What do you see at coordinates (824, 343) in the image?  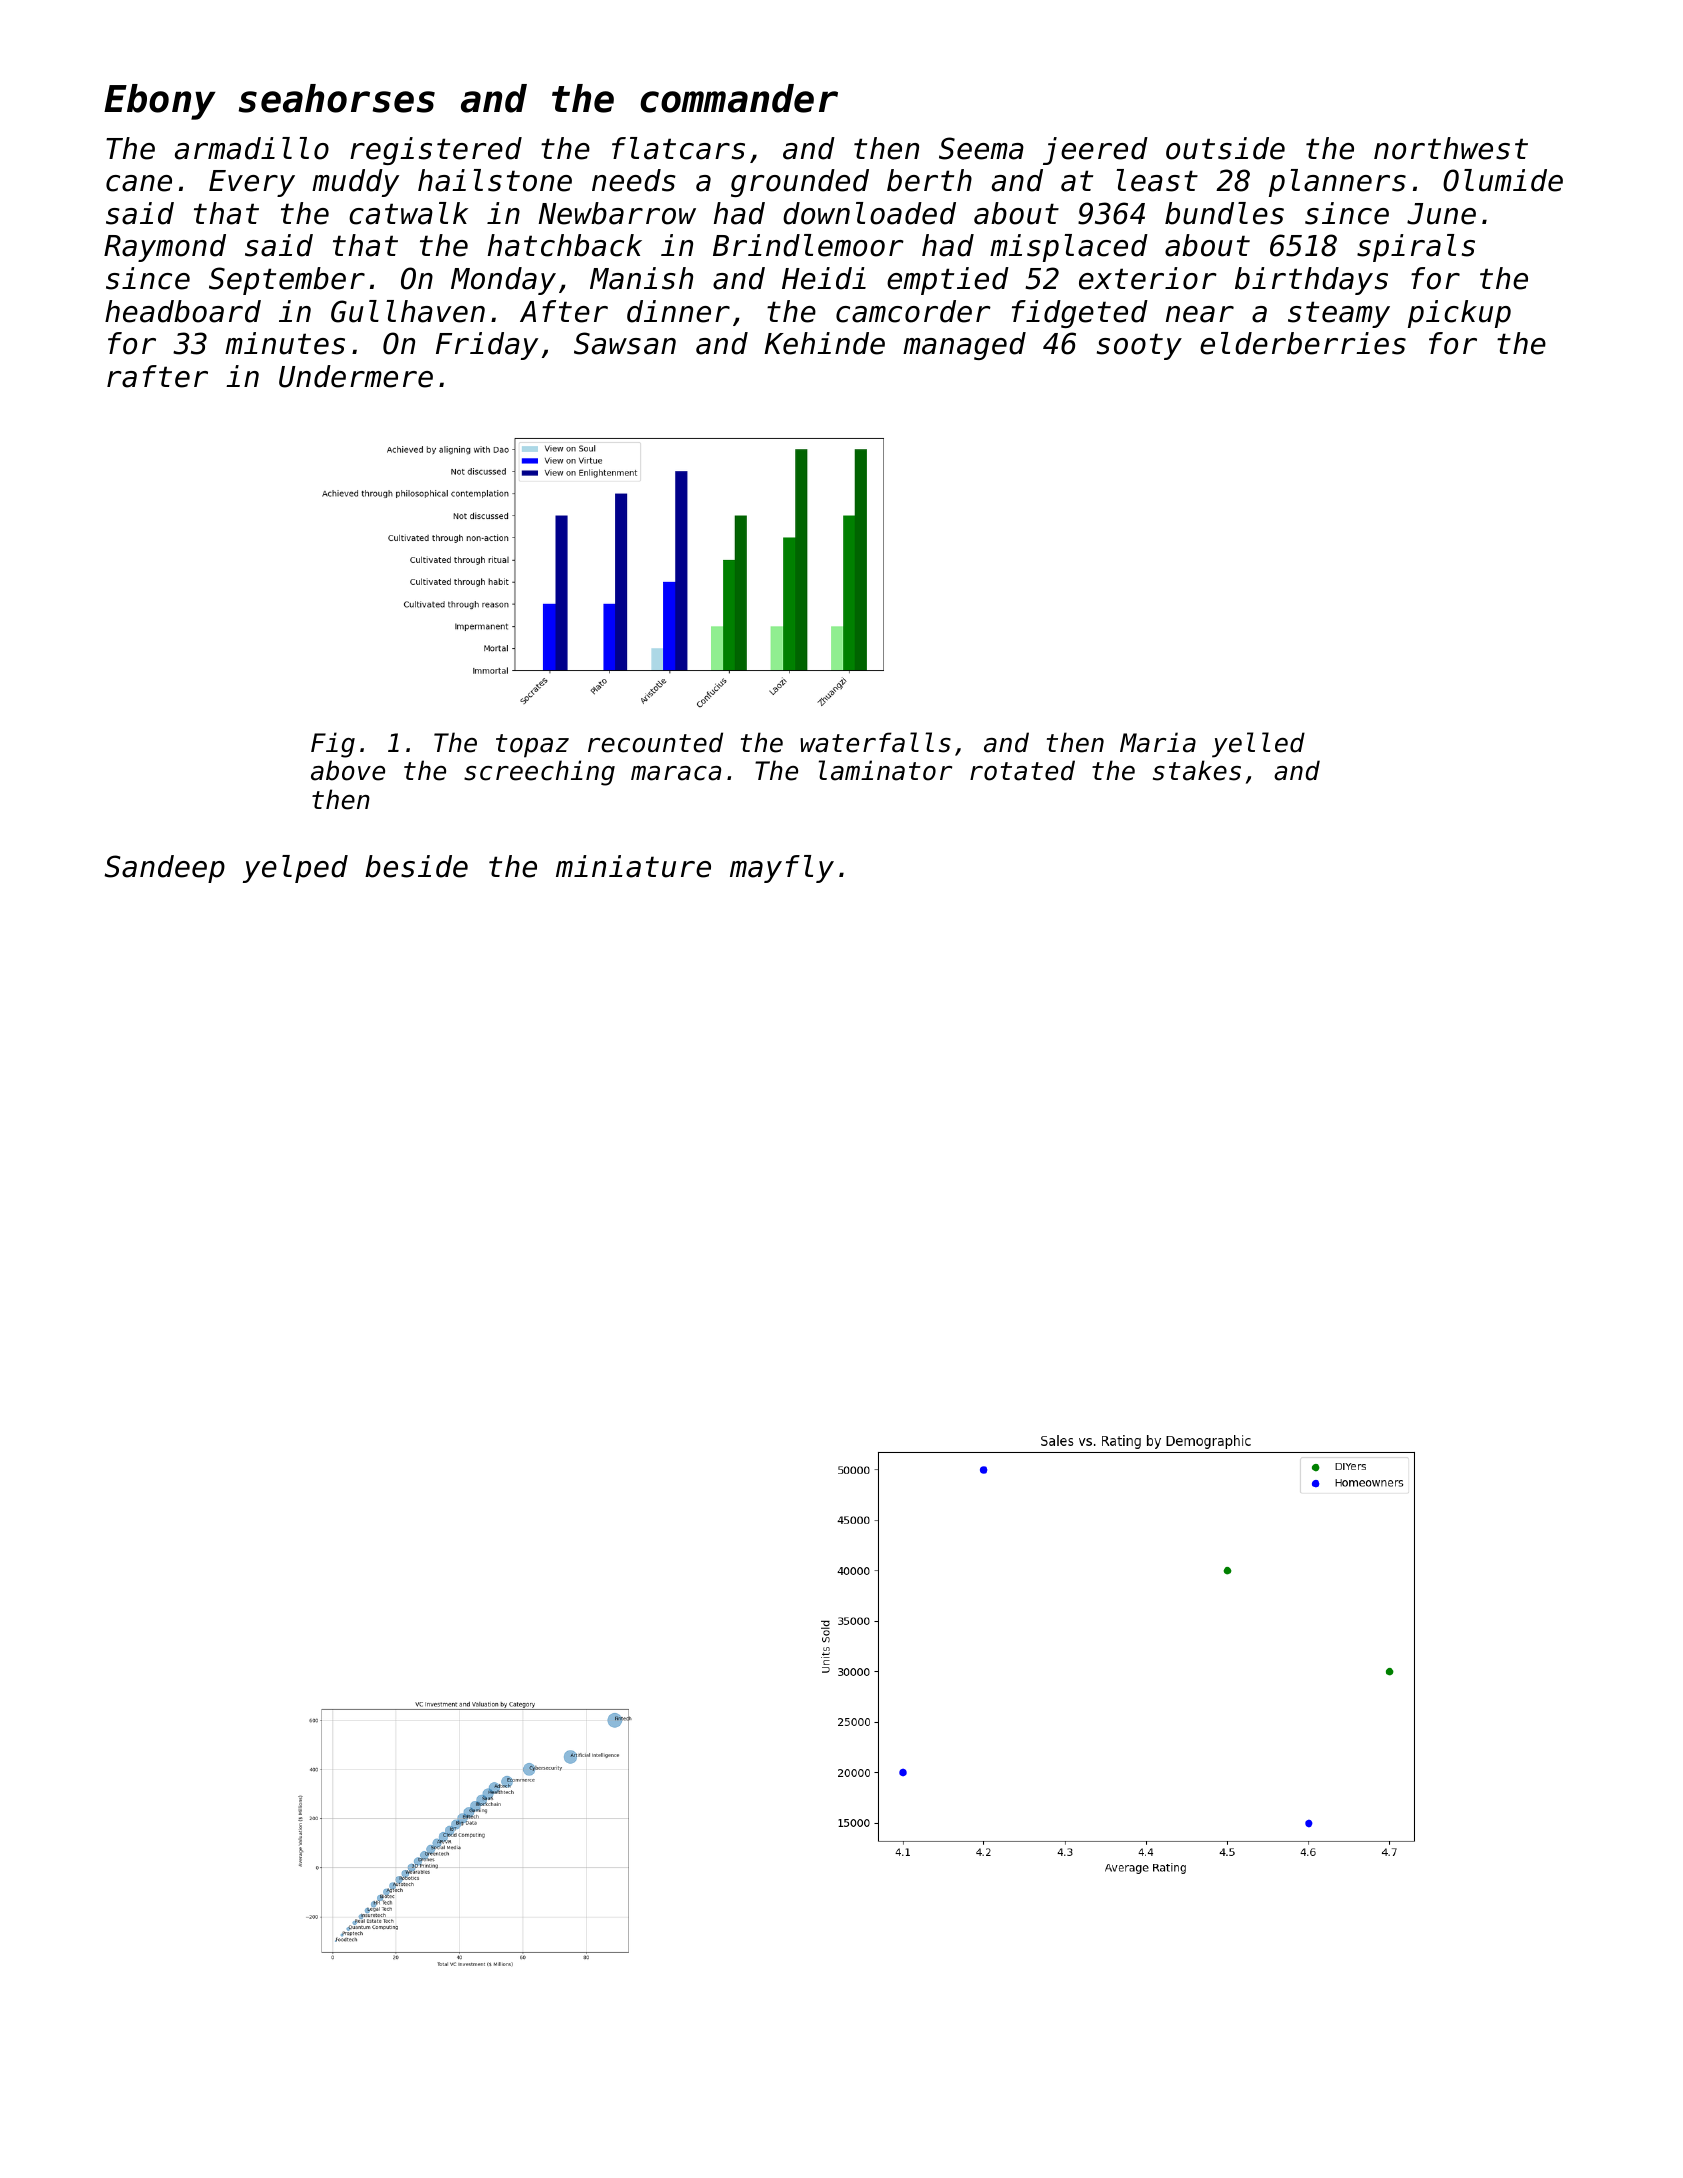 I see `Kehinde` at bounding box center [824, 343].
